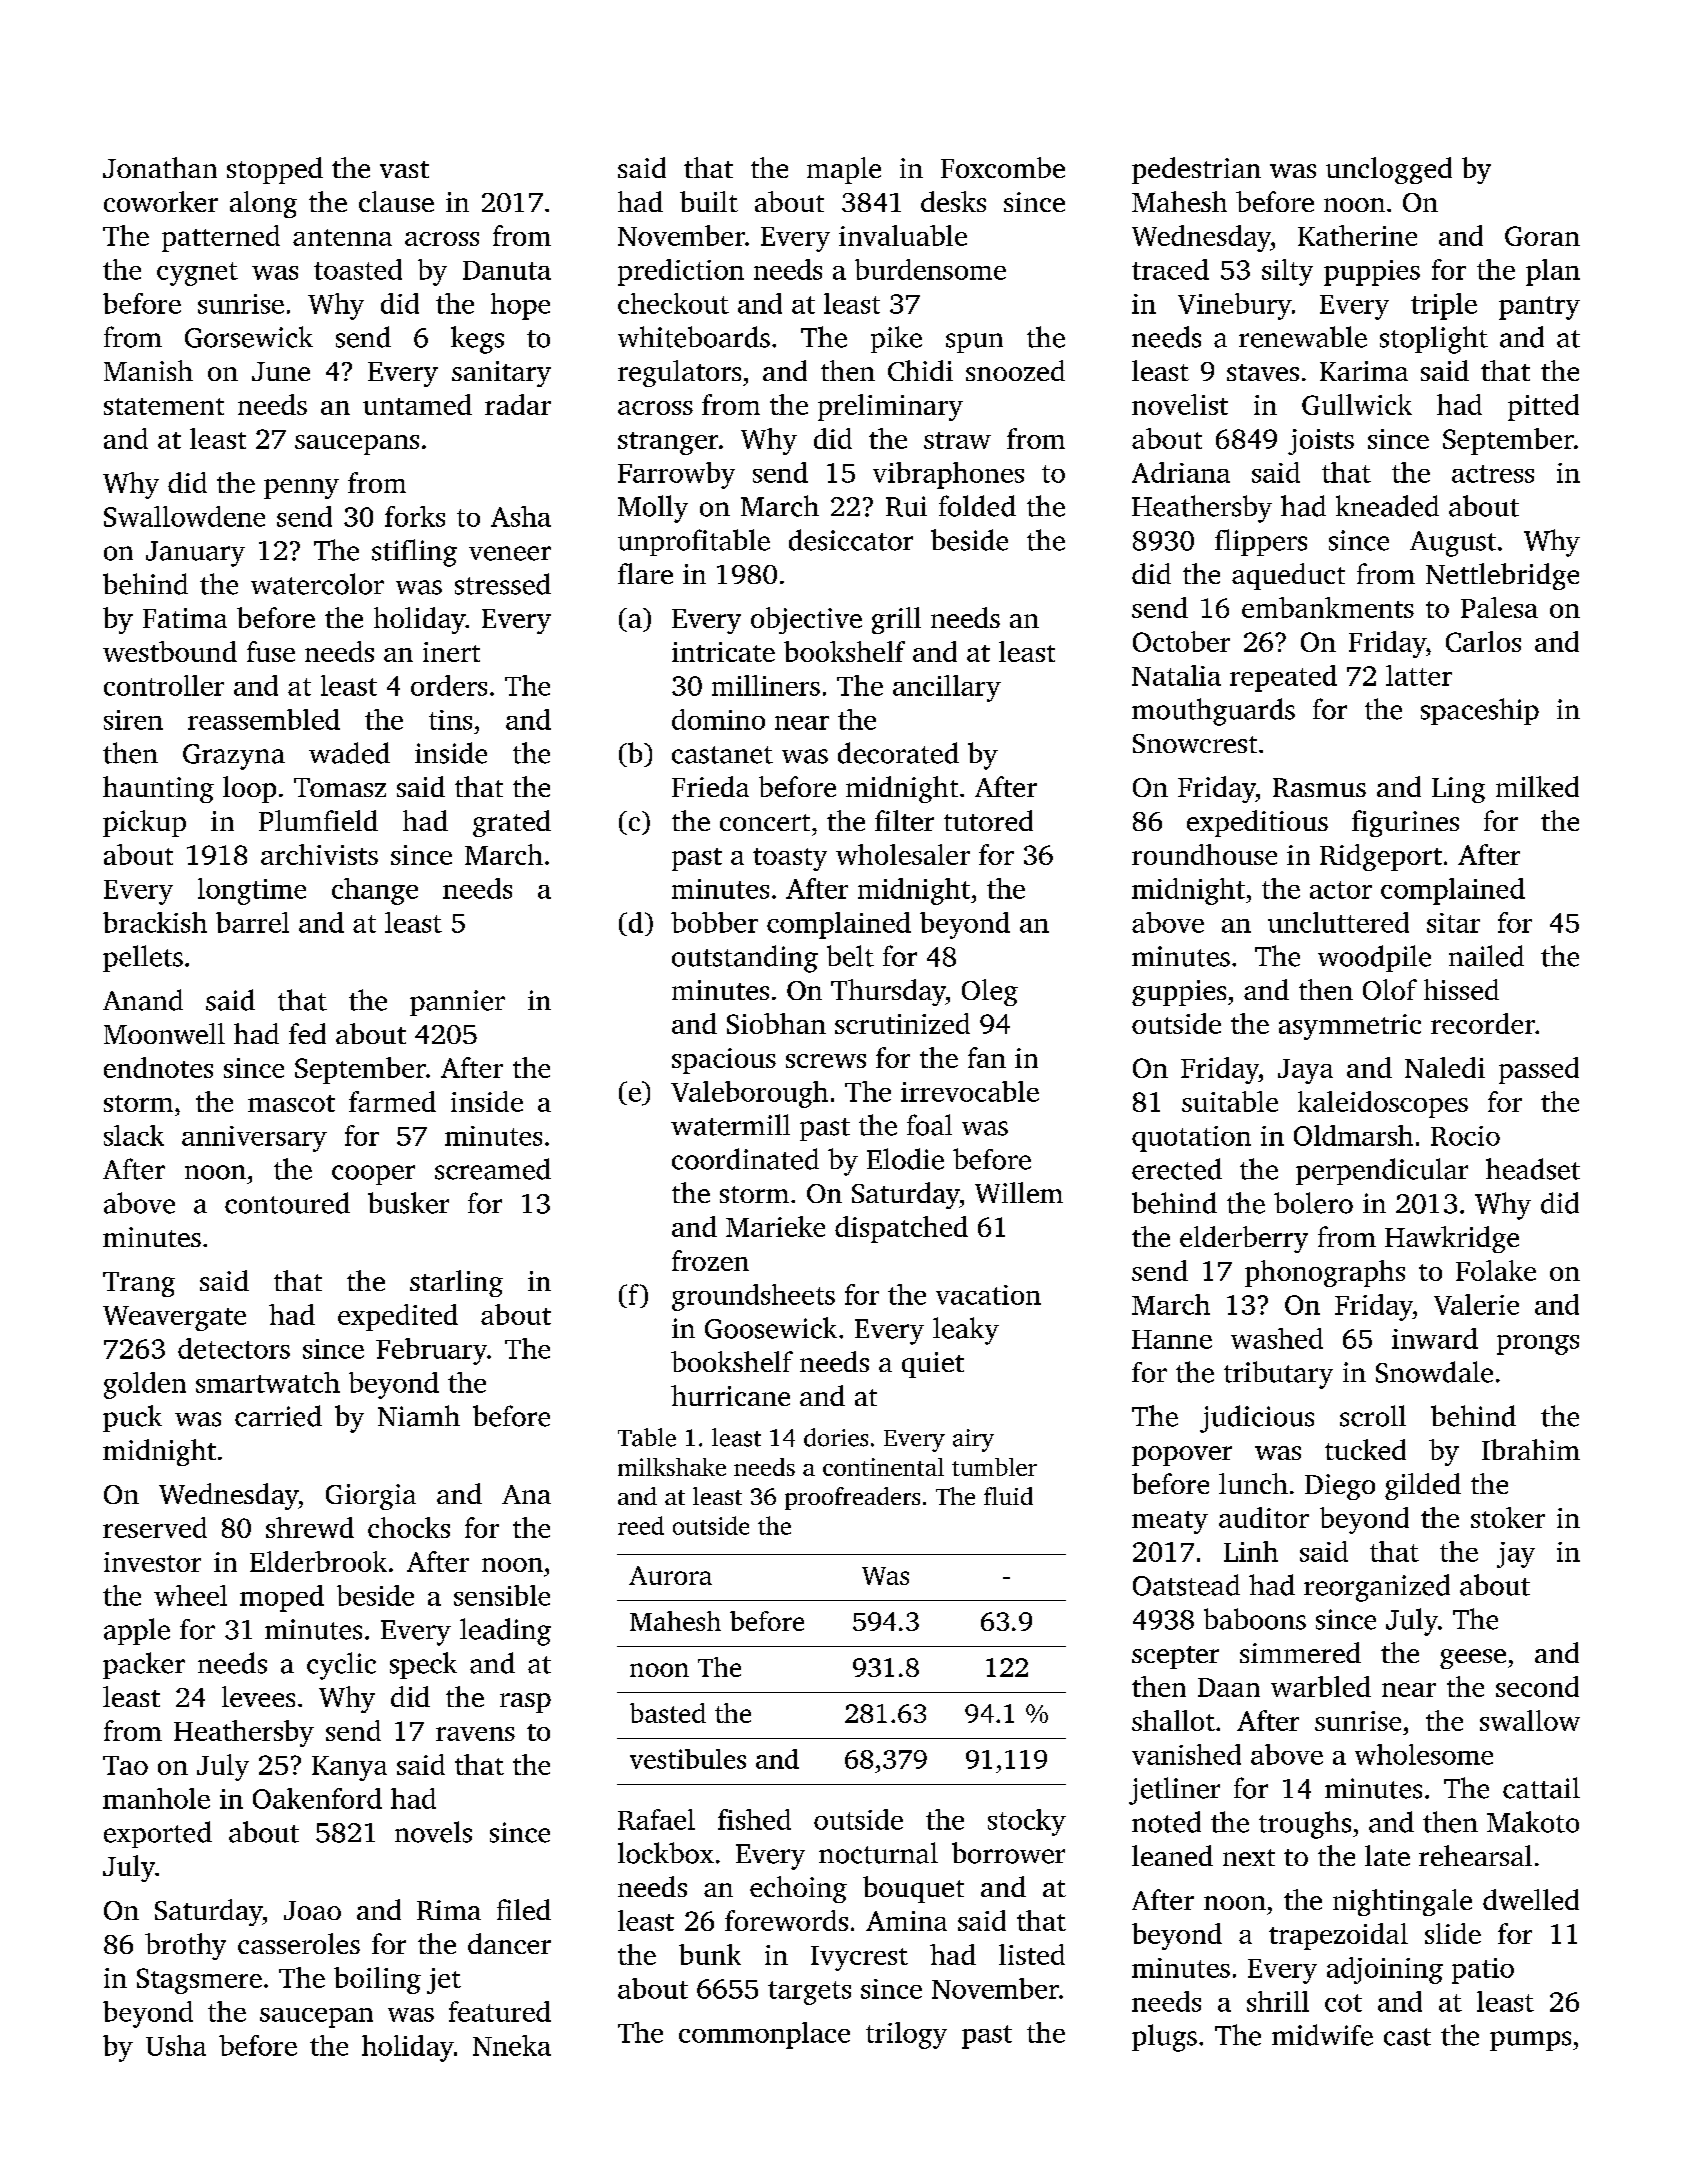 This document has width=1683, height=2178. Describe the element at coordinates (1531, 1899) in the document. I see `dwelled` at that location.
